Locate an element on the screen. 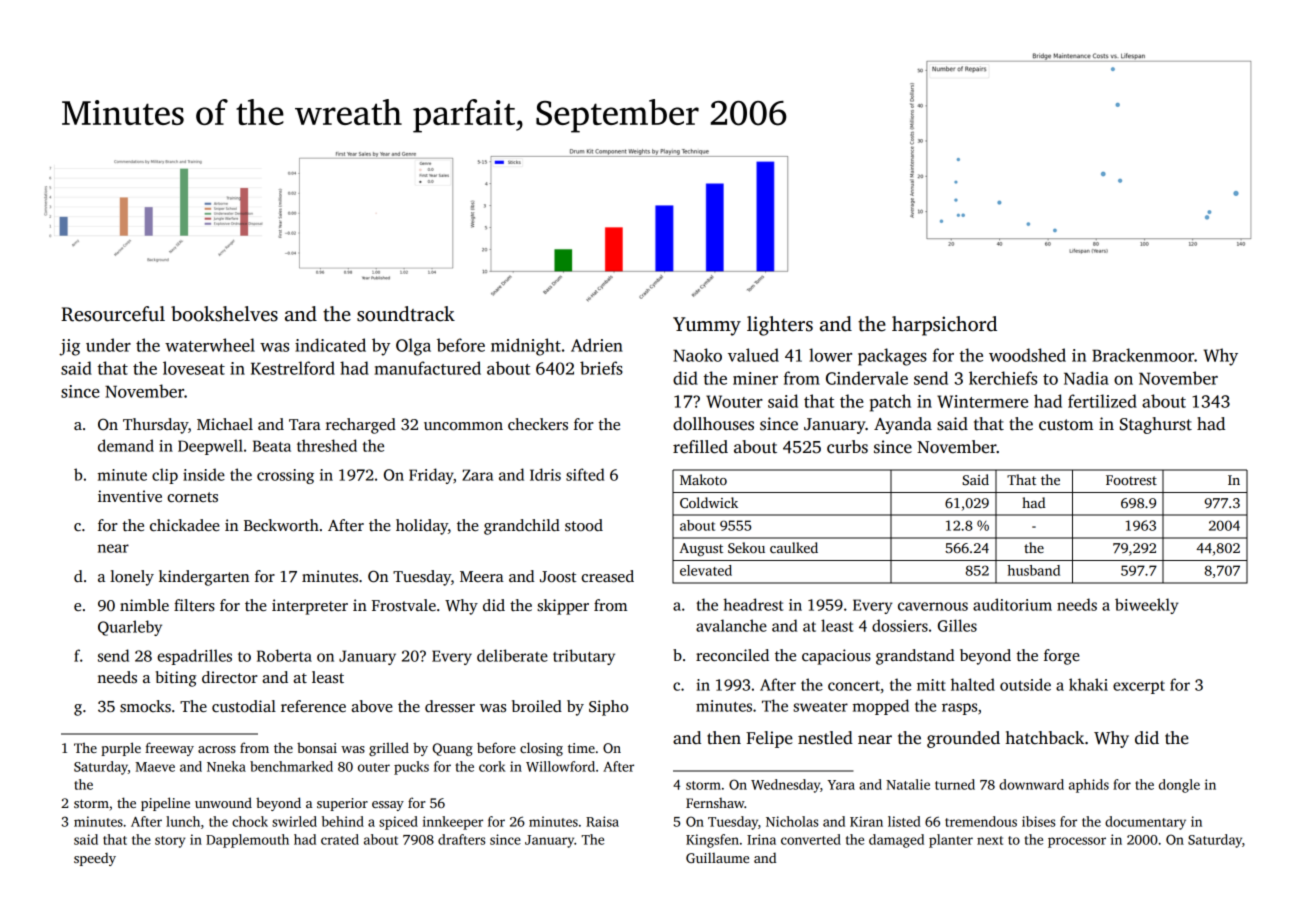 The height and width of the screenshot is (924, 1308). Idris is located at coordinates (545, 474).
